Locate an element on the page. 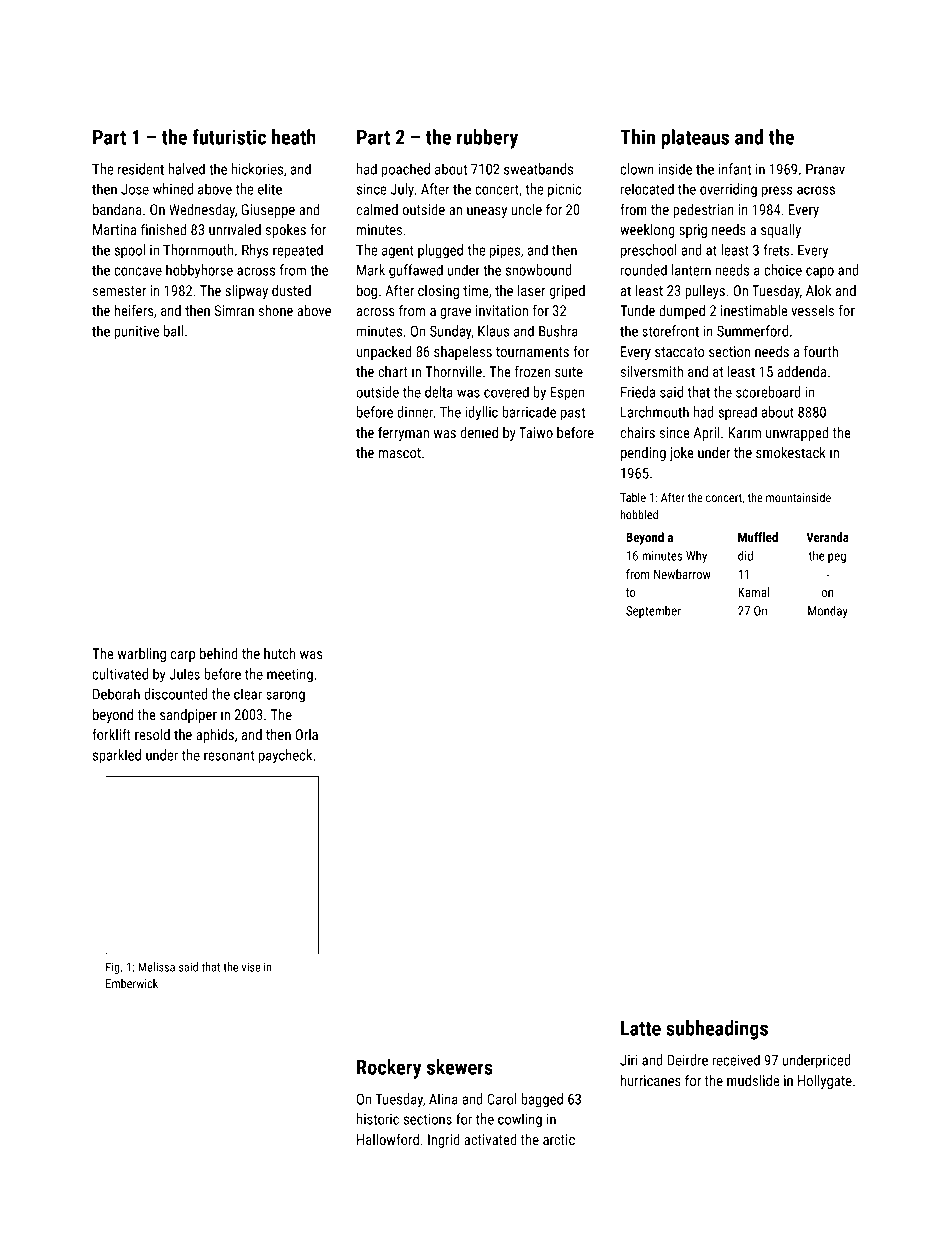 The image size is (952, 1233). activated is located at coordinates (490, 1139).
